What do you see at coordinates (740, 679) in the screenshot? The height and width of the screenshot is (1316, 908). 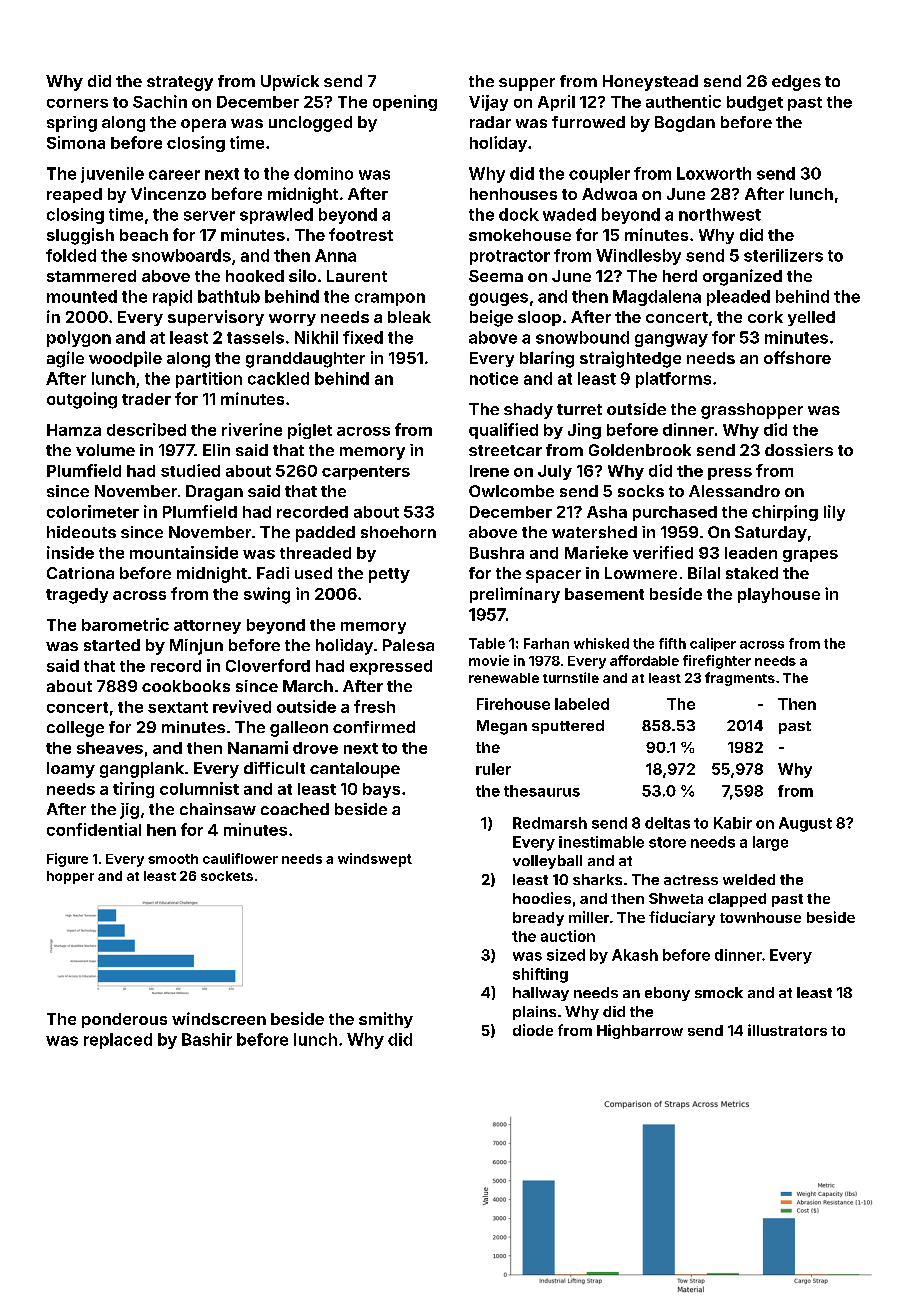 I see `fragments` at bounding box center [740, 679].
